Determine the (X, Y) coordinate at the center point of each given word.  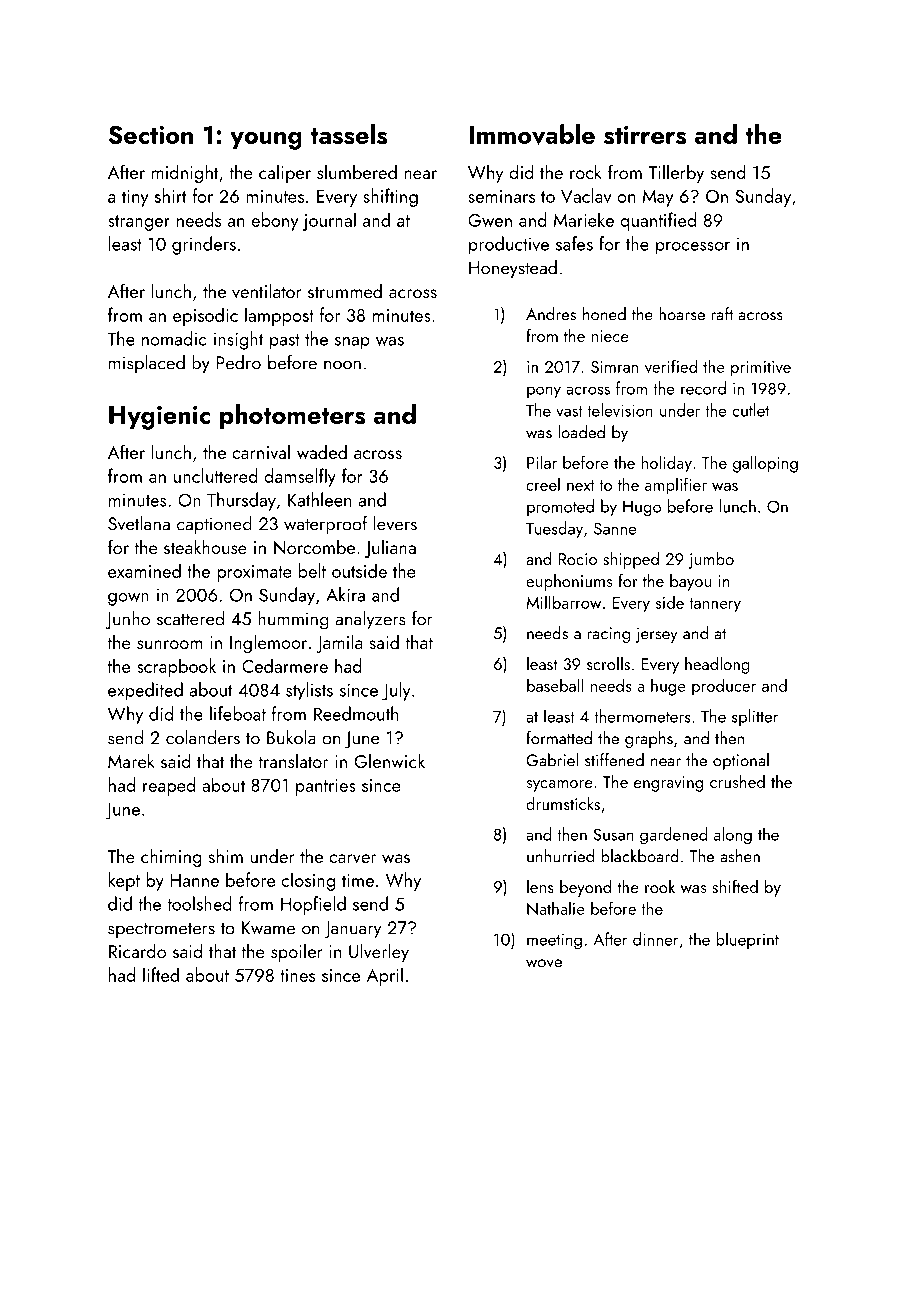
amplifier (676, 486)
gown (128, 599)
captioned (214, 525)
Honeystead (513, 269)
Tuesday (554, 529)
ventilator (267, 290)
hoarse (682, 314)
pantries (326, 787)
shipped (631, 560)
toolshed (199, 903)
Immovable (532, 134)
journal (329, 221)
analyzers (370, 620)
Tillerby (676, 174)
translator (293, 761)
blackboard (640, 856)
